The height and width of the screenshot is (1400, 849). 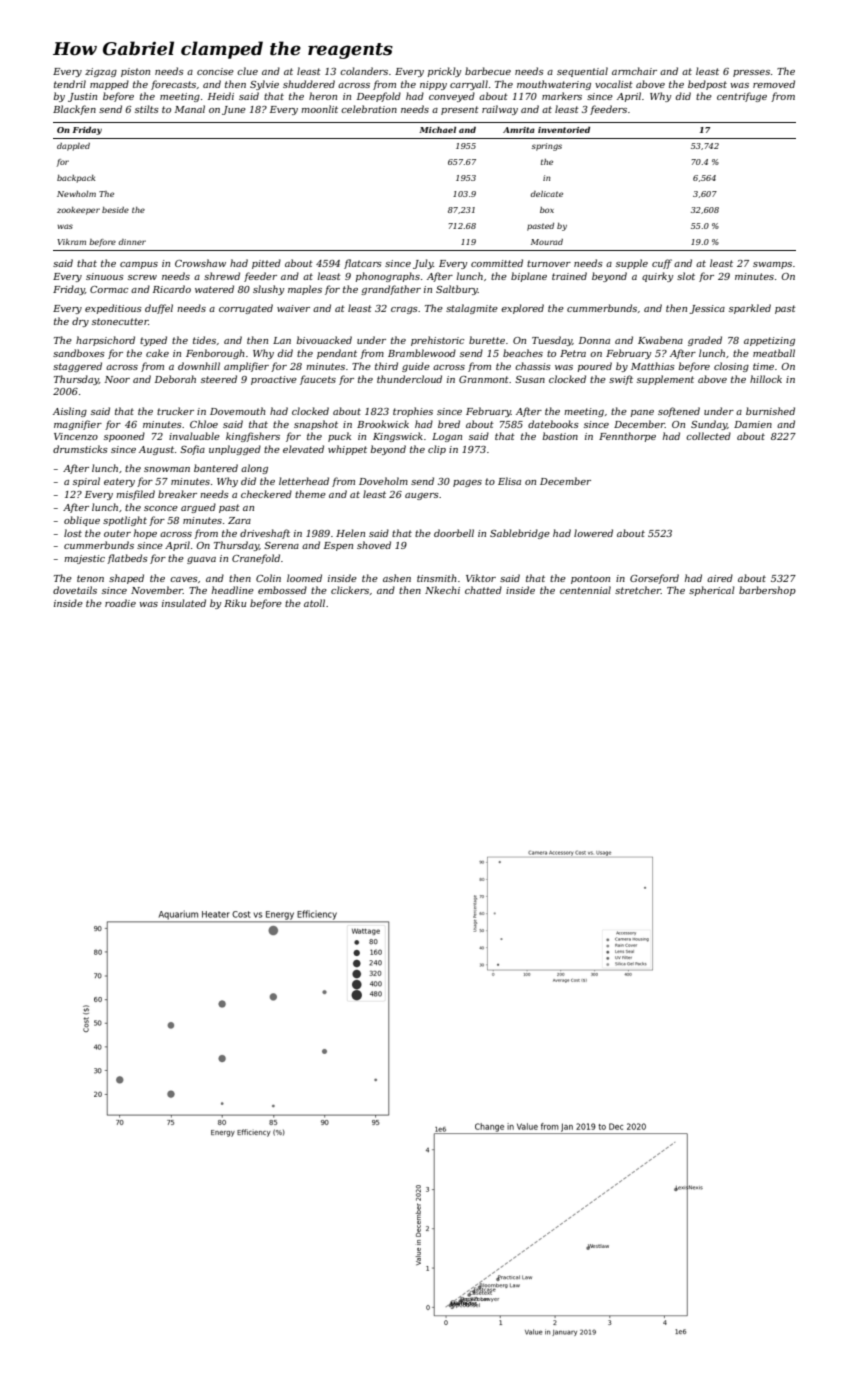 I want to click on cuff, so click(x=662, y=264).
